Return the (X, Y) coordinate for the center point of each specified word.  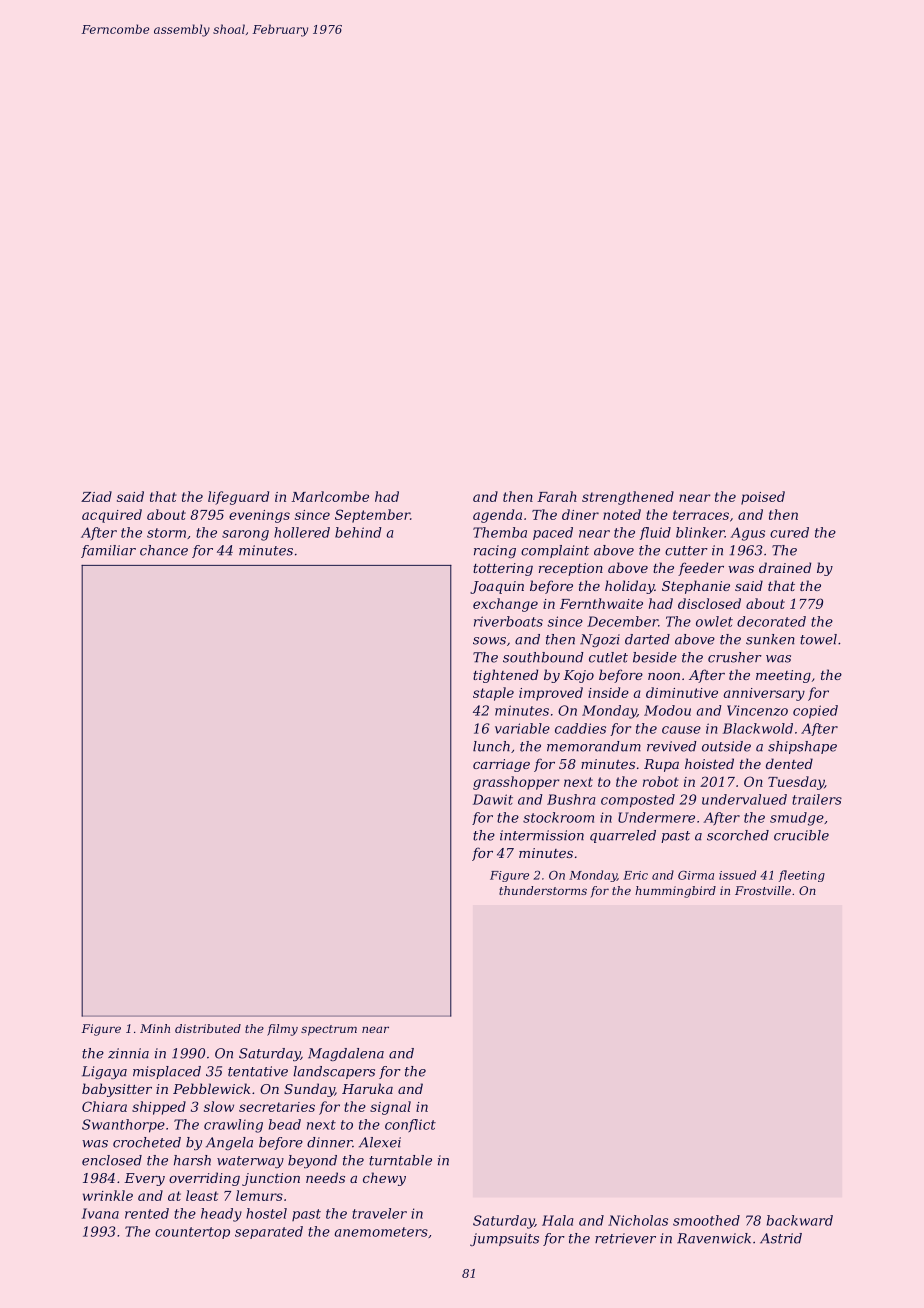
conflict (410, 1125)
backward (800, 1220)
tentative (258, 1071)
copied (815, 712)
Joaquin (497, 587)
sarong (245, 535)
